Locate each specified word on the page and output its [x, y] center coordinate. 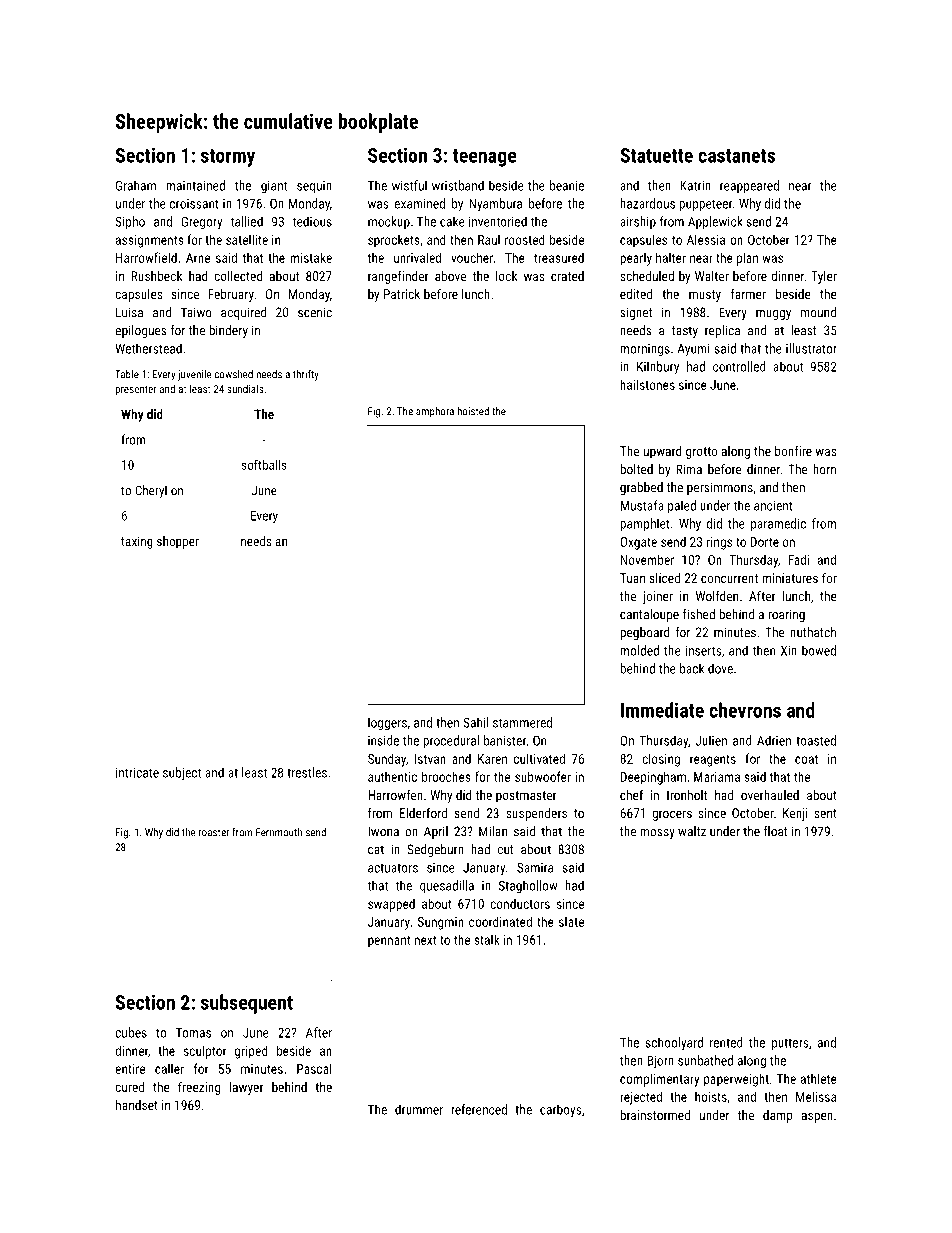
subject [182, 774]
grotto [701, 453]
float [775, 831]
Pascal [314, 1068]
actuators [393, 868]
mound [818, 312]
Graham [136, 185]
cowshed [234, 374]
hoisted [473, 411]
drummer [419, 1109]
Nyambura [495, 205]
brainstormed [655, 1115]
